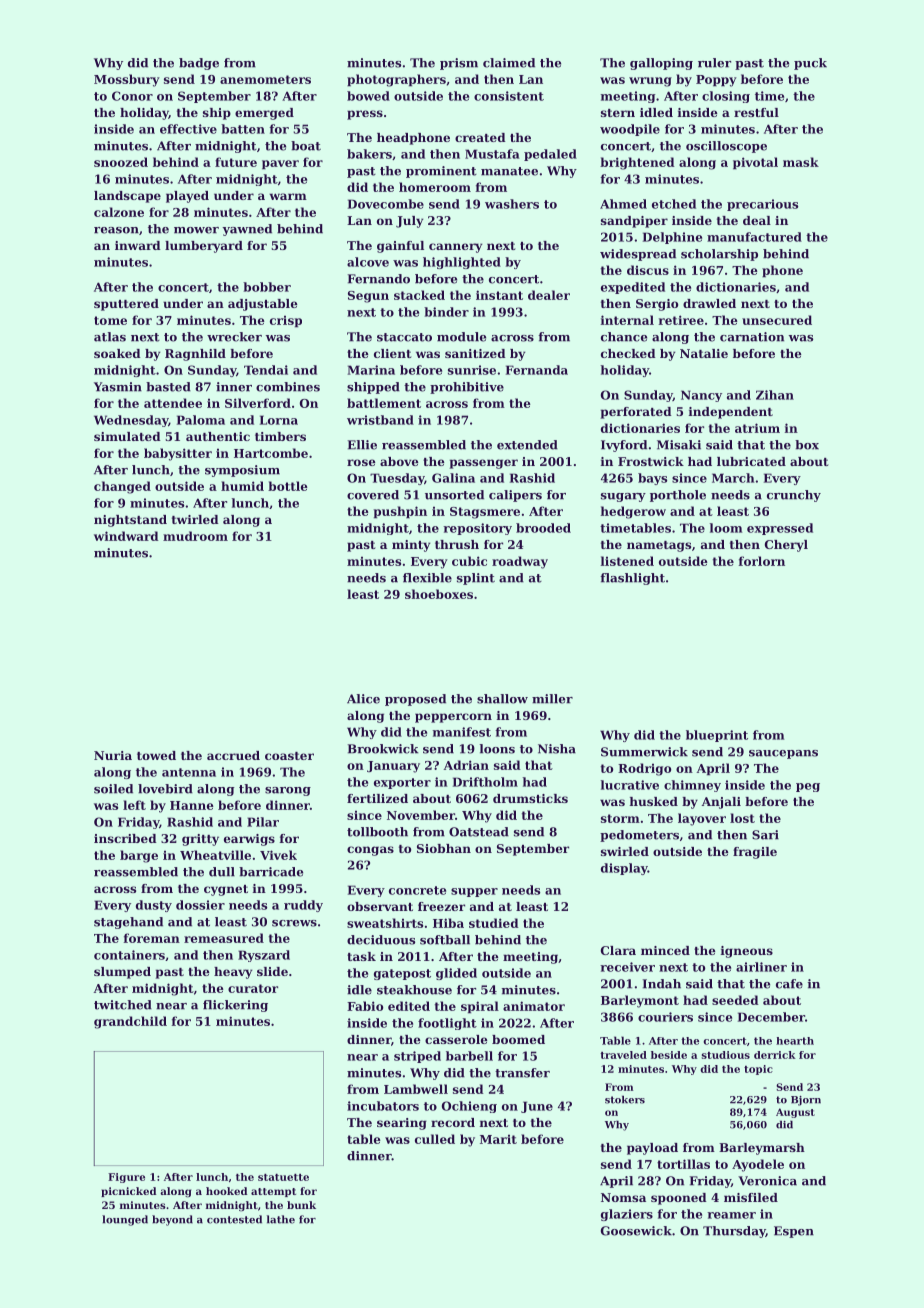 The height and width of the document is (1308, 924). Describe the element at coordinates (530, 798) in the document. I see `drumsticks` at that location.
